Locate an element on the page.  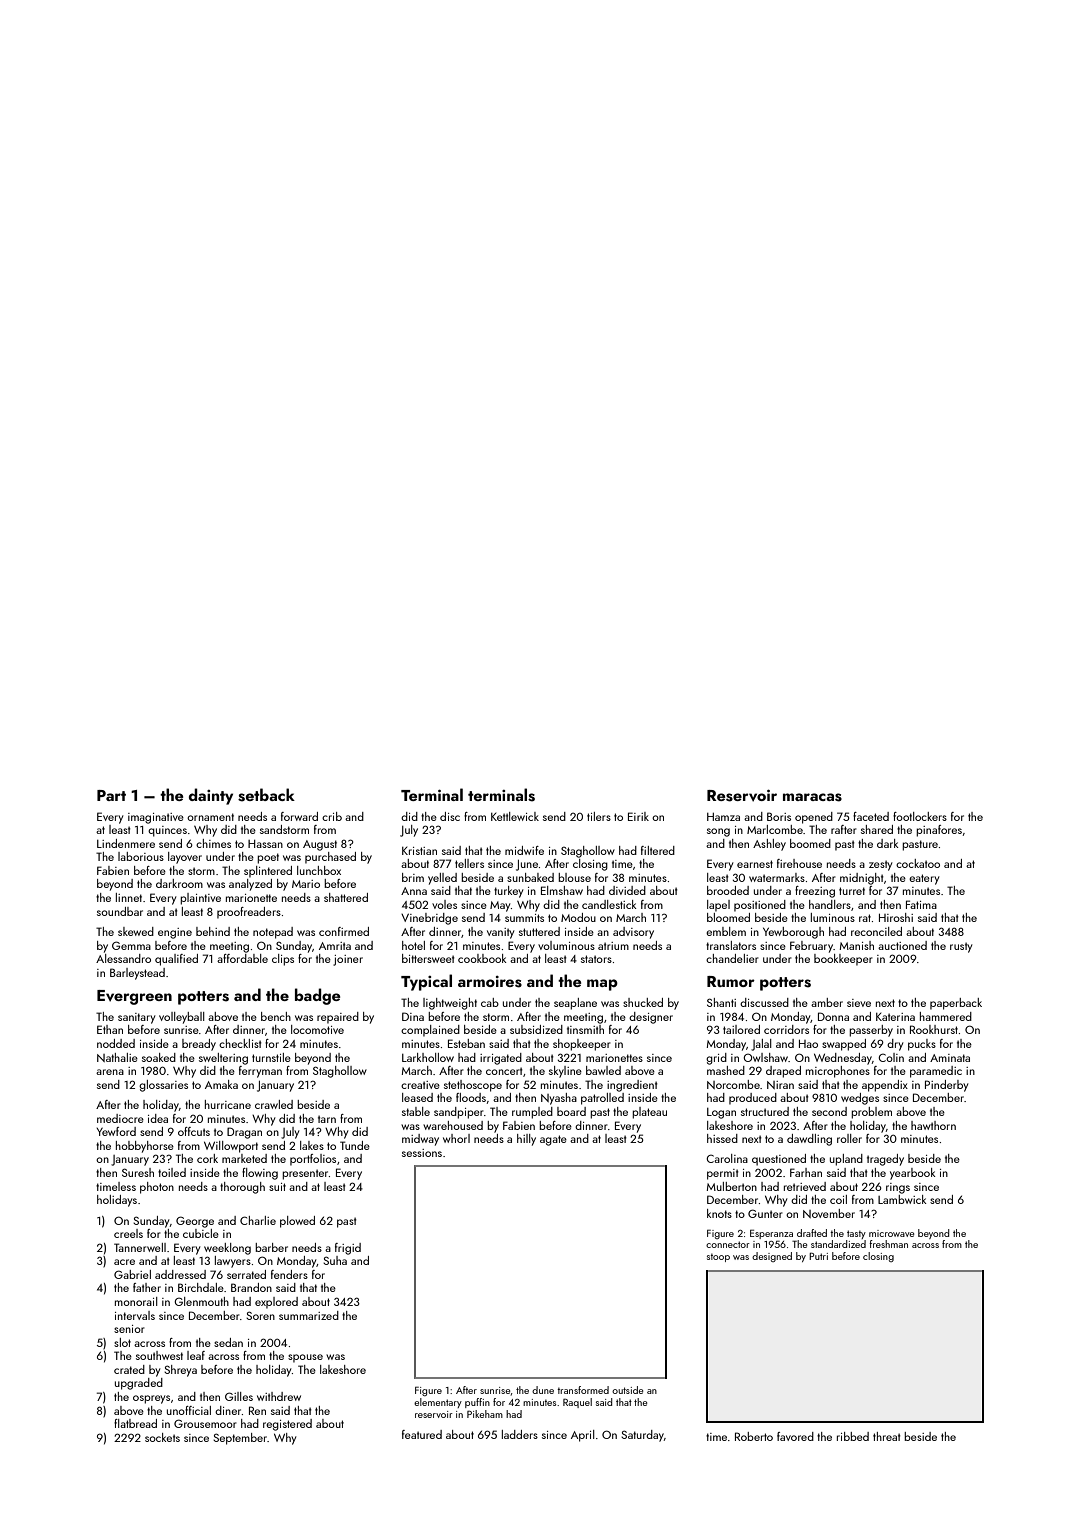
turret is located at coordinates (852, 891).
